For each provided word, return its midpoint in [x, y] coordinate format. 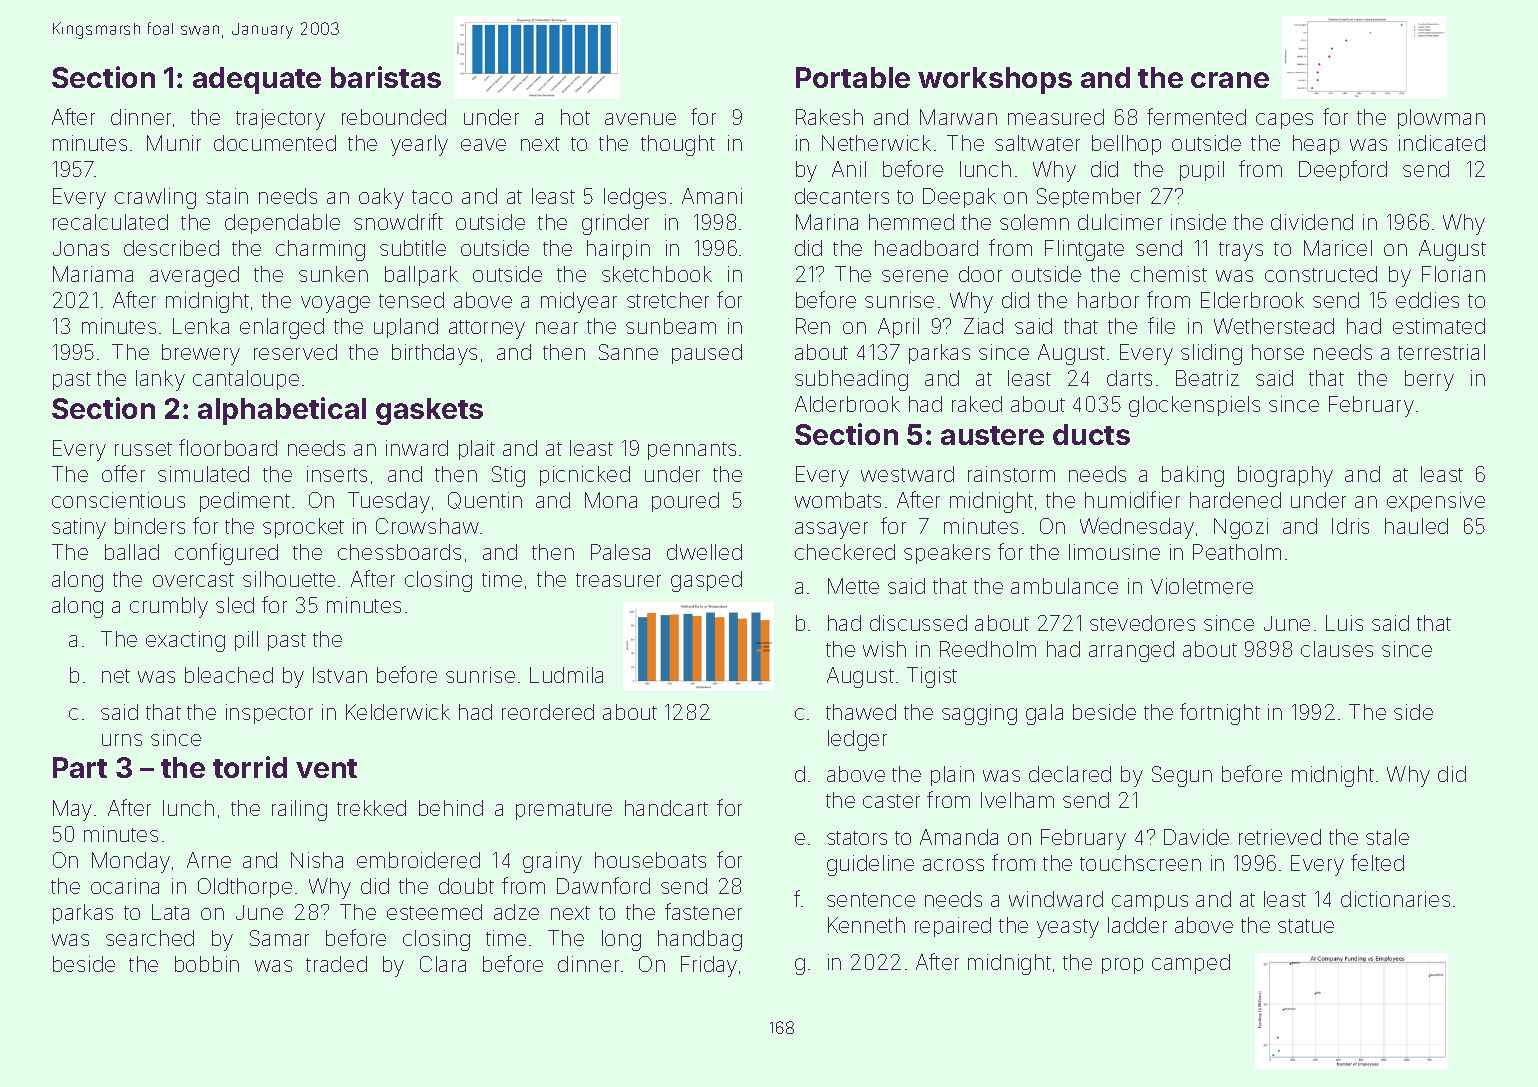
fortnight [1220, 714]
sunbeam [671, 326]
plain [952, 776]
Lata [170, 912]
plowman [1441, 119]
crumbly [169, 607]
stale [1387, 837]
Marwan [958, 117]
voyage [335, 304]
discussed [918, 623]
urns [122, 740]
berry [1429, 380]
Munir [174, 143]
